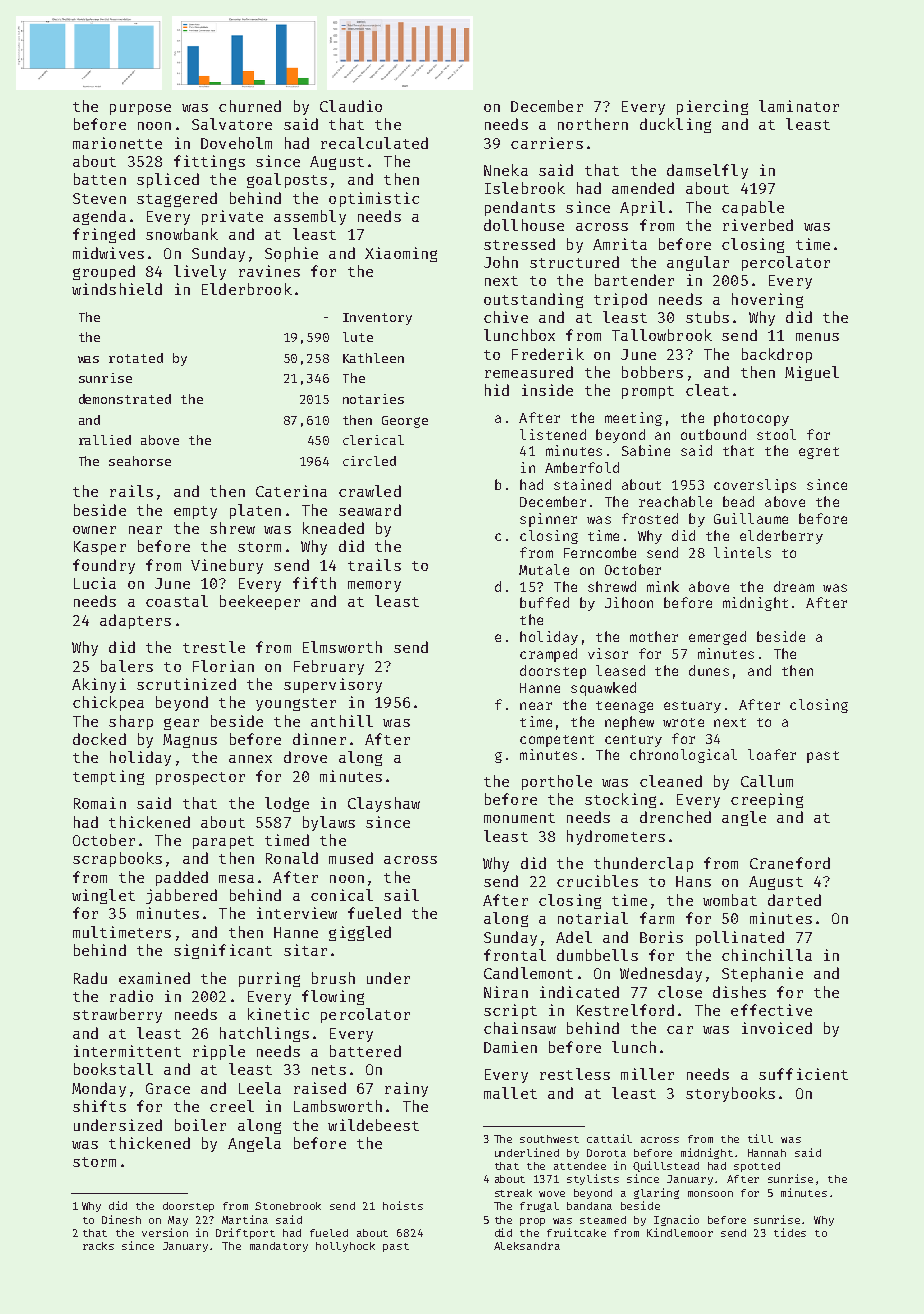  Describe the element at coordinates (100, 179) in the screenshot. I see `batten` at that location.
